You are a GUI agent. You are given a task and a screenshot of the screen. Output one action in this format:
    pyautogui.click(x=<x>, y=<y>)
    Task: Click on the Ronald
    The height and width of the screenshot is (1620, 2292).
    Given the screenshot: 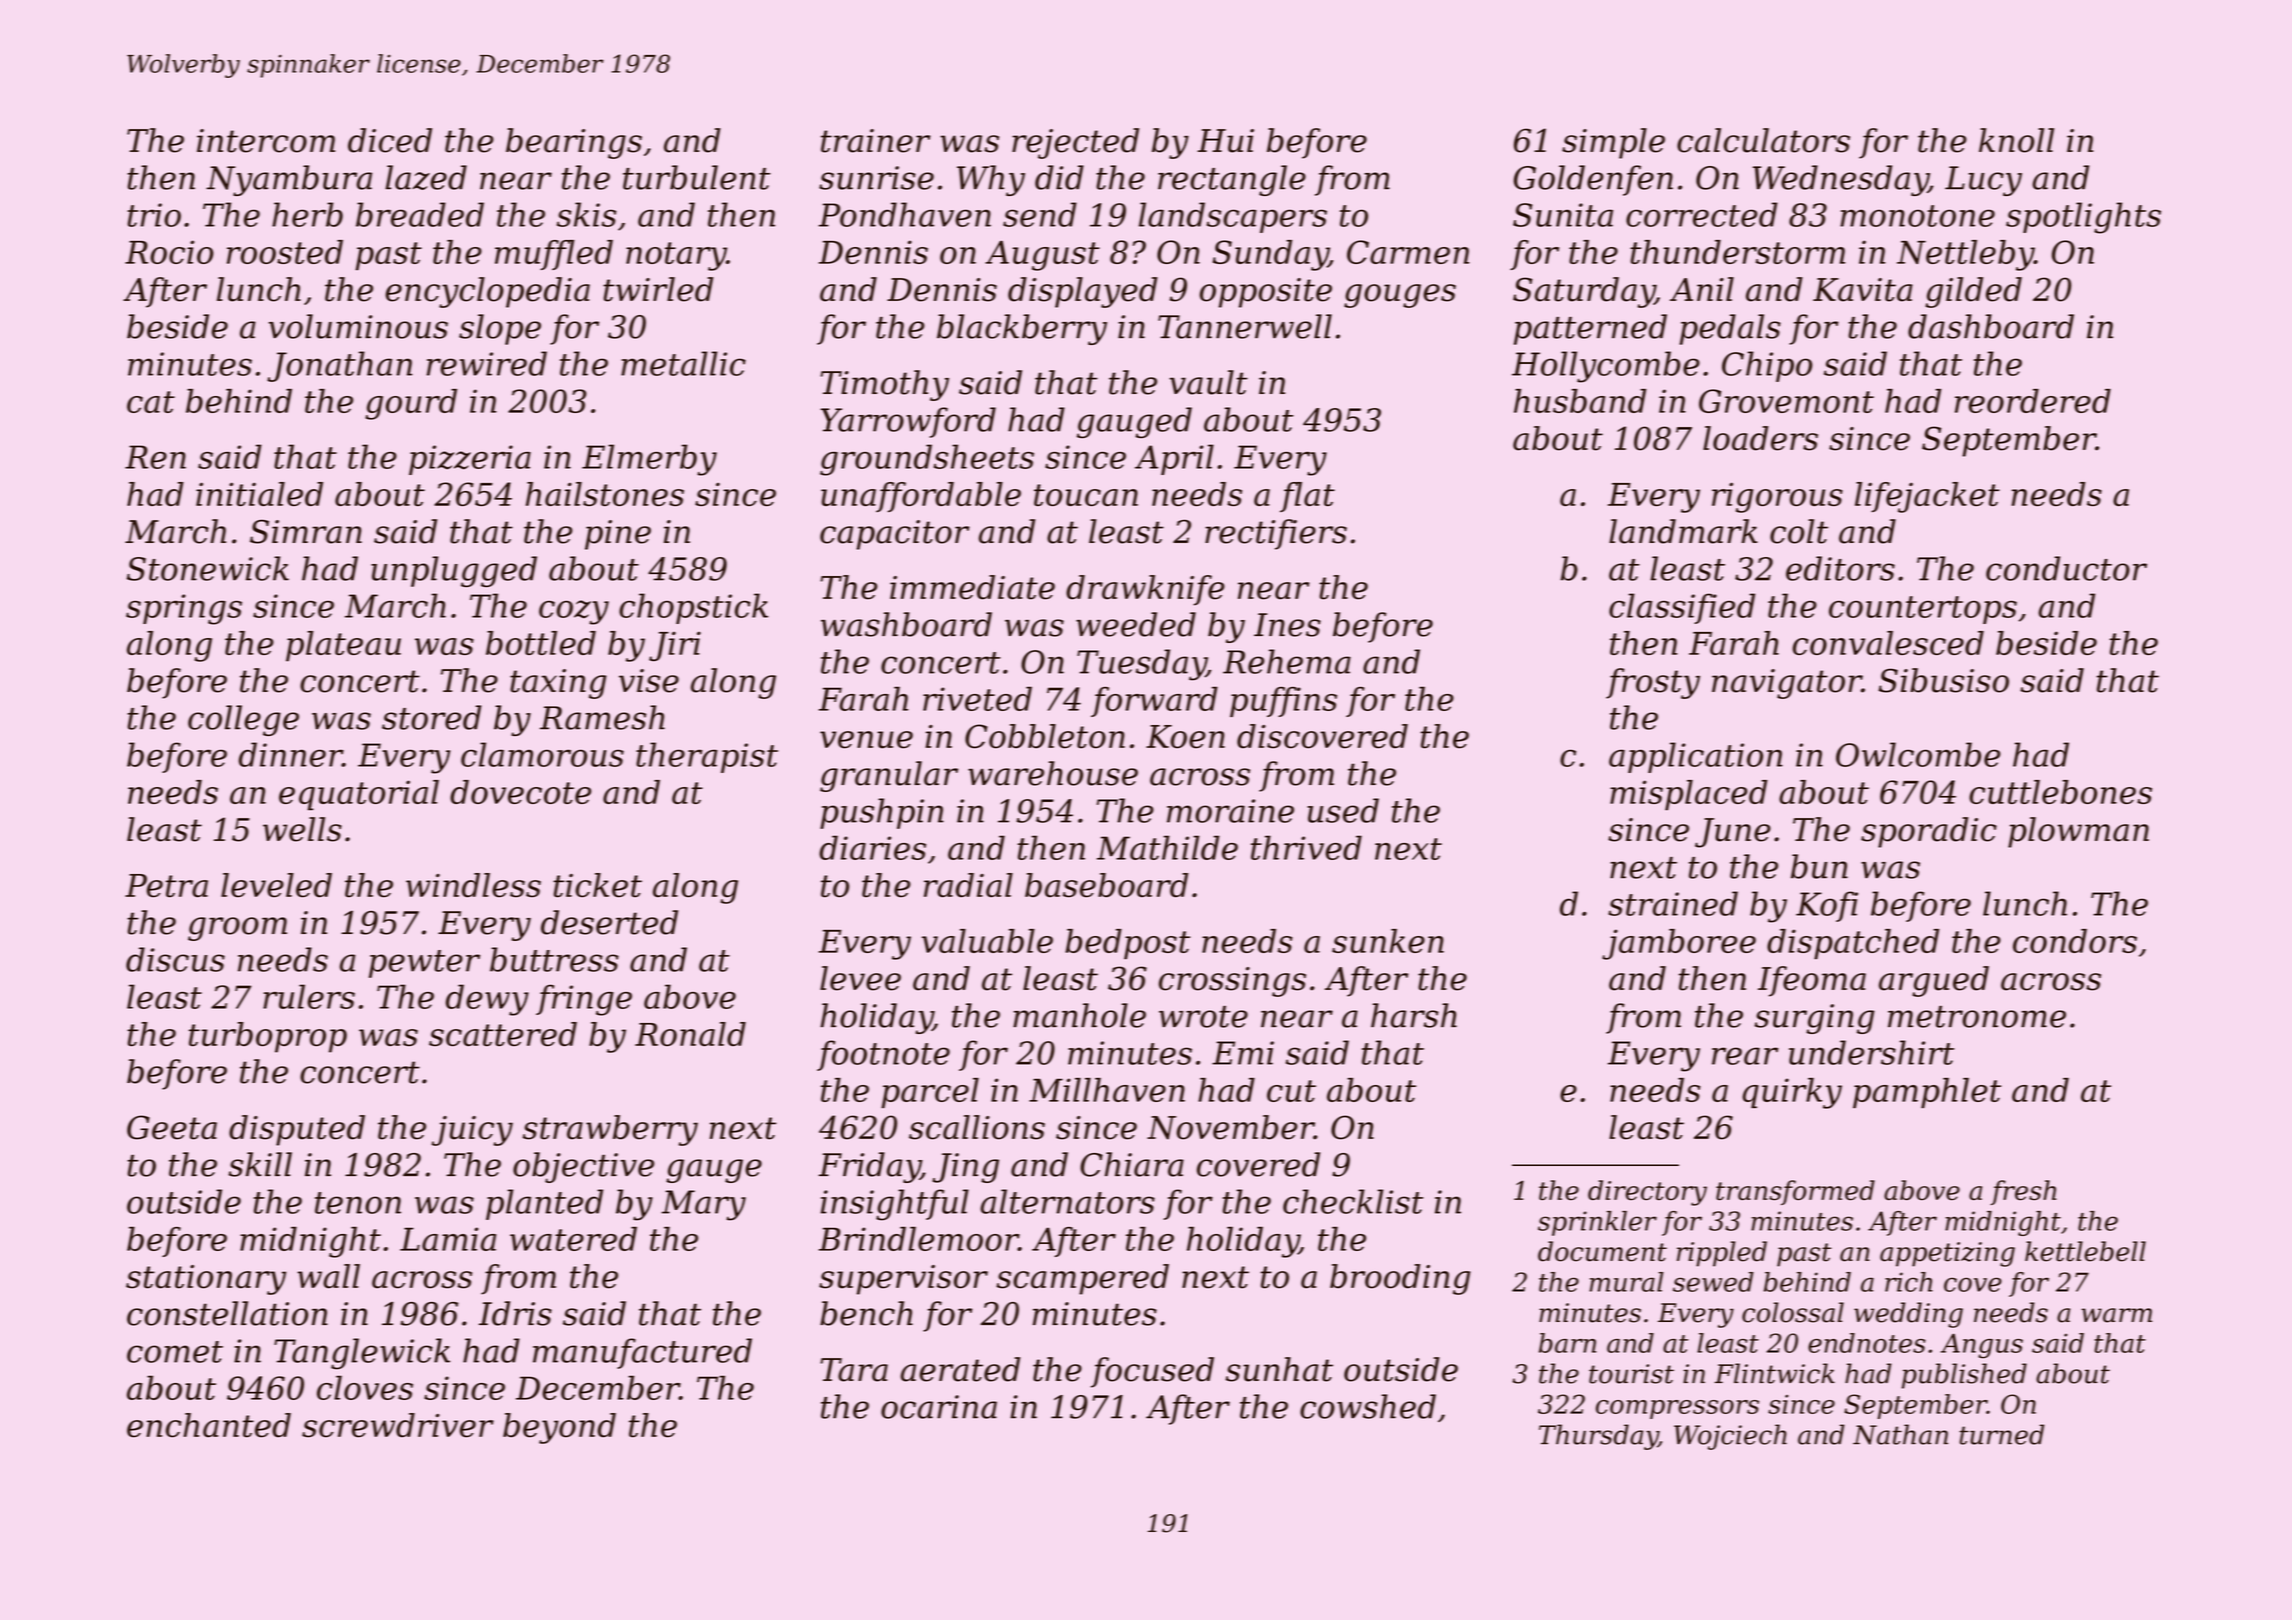 What is the action you would take?
    pyautogui.click(x=690, y=1034)
